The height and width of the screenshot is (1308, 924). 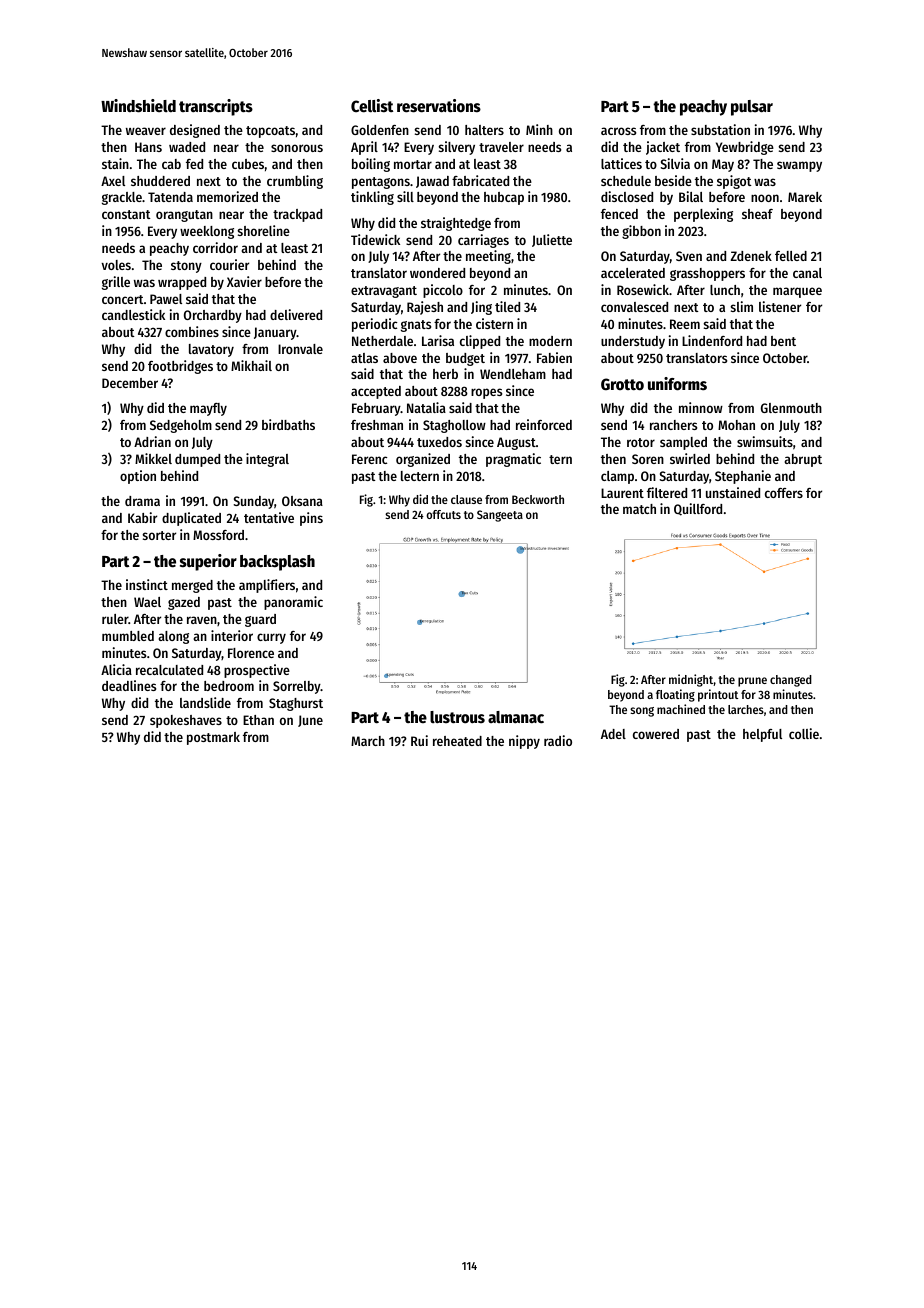 I want to click on Fabien, so click(x=554, y=357).
